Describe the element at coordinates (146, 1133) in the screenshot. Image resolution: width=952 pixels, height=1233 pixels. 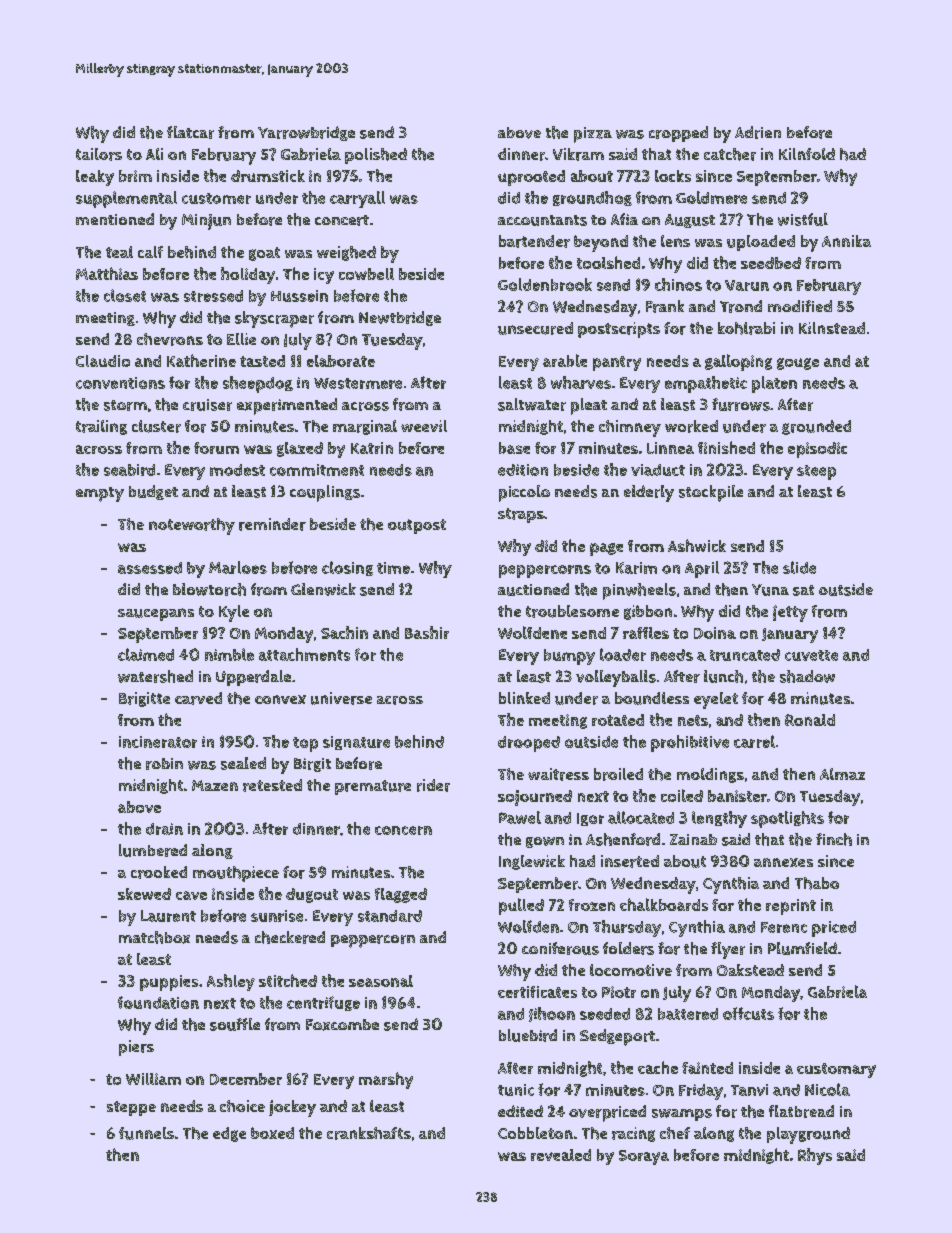
I see `funnels` at that location.
